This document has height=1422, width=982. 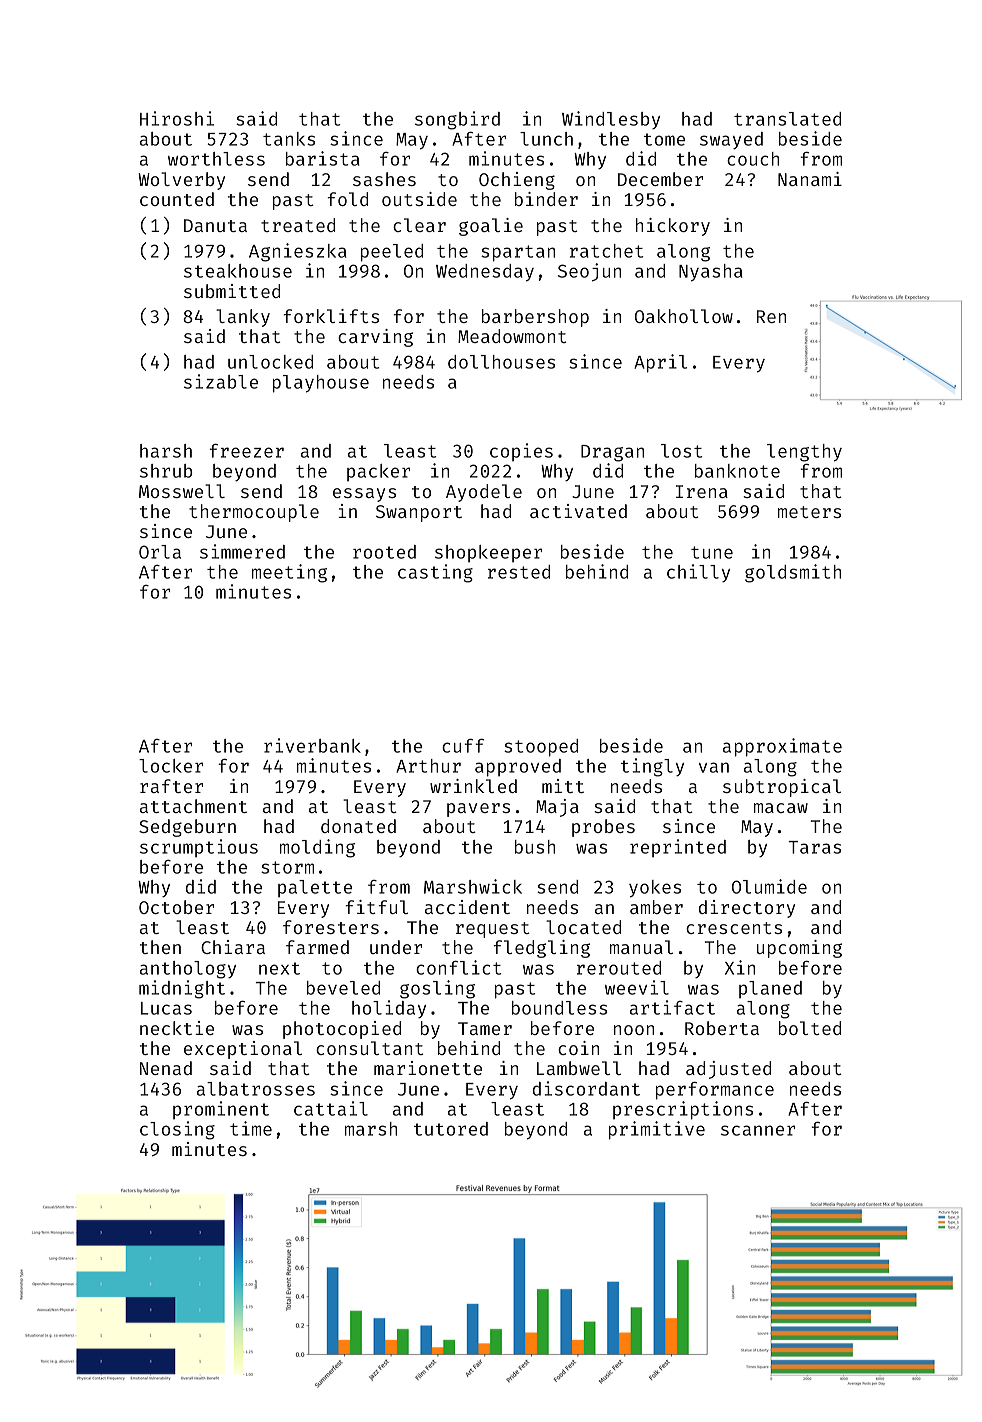 What do you see at coordinates (331, 1108) in the document?
I see `cattail` at bounding box center [331, 1108].
